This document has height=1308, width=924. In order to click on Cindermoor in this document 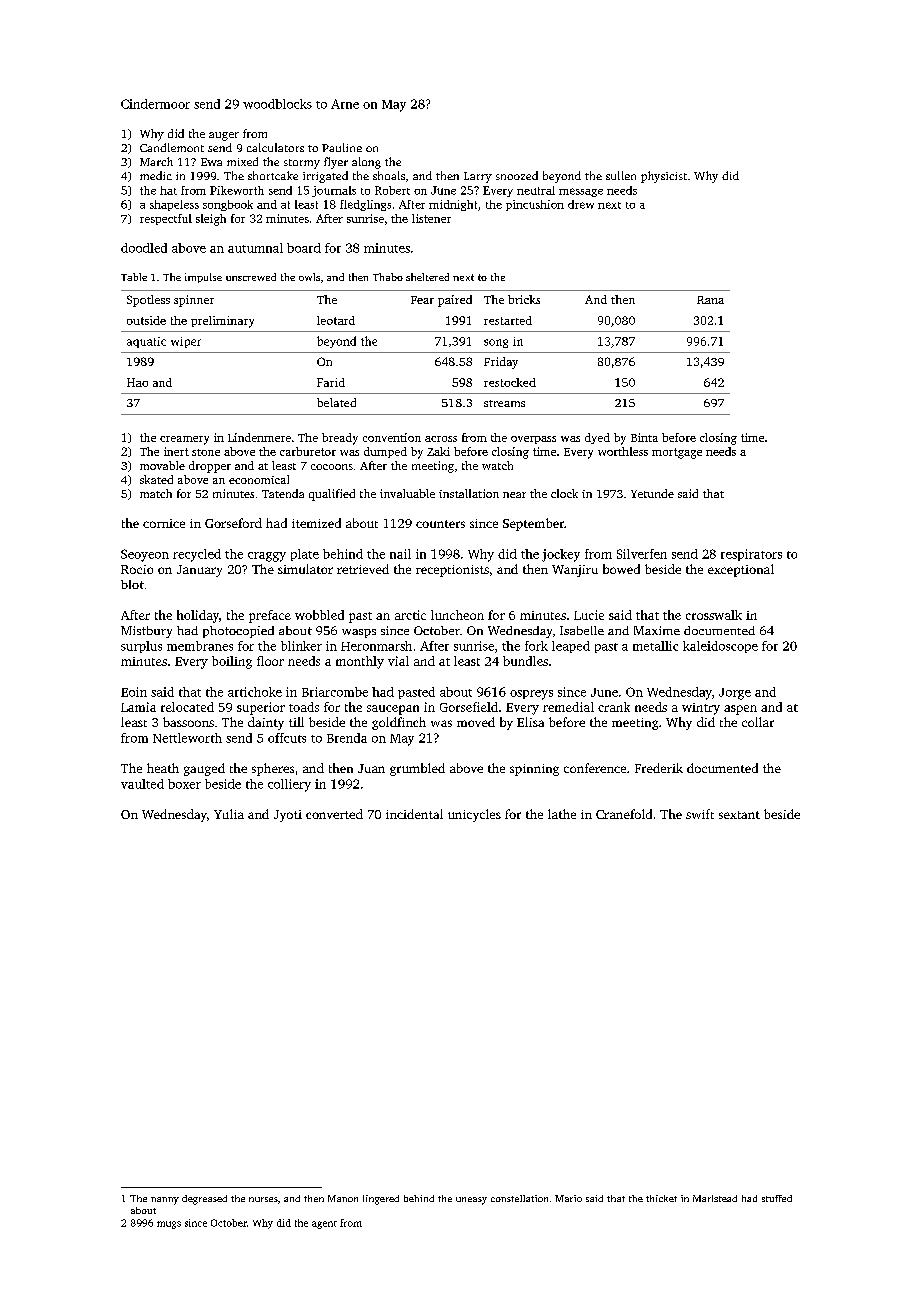, I will do `click(155, 104)`.
